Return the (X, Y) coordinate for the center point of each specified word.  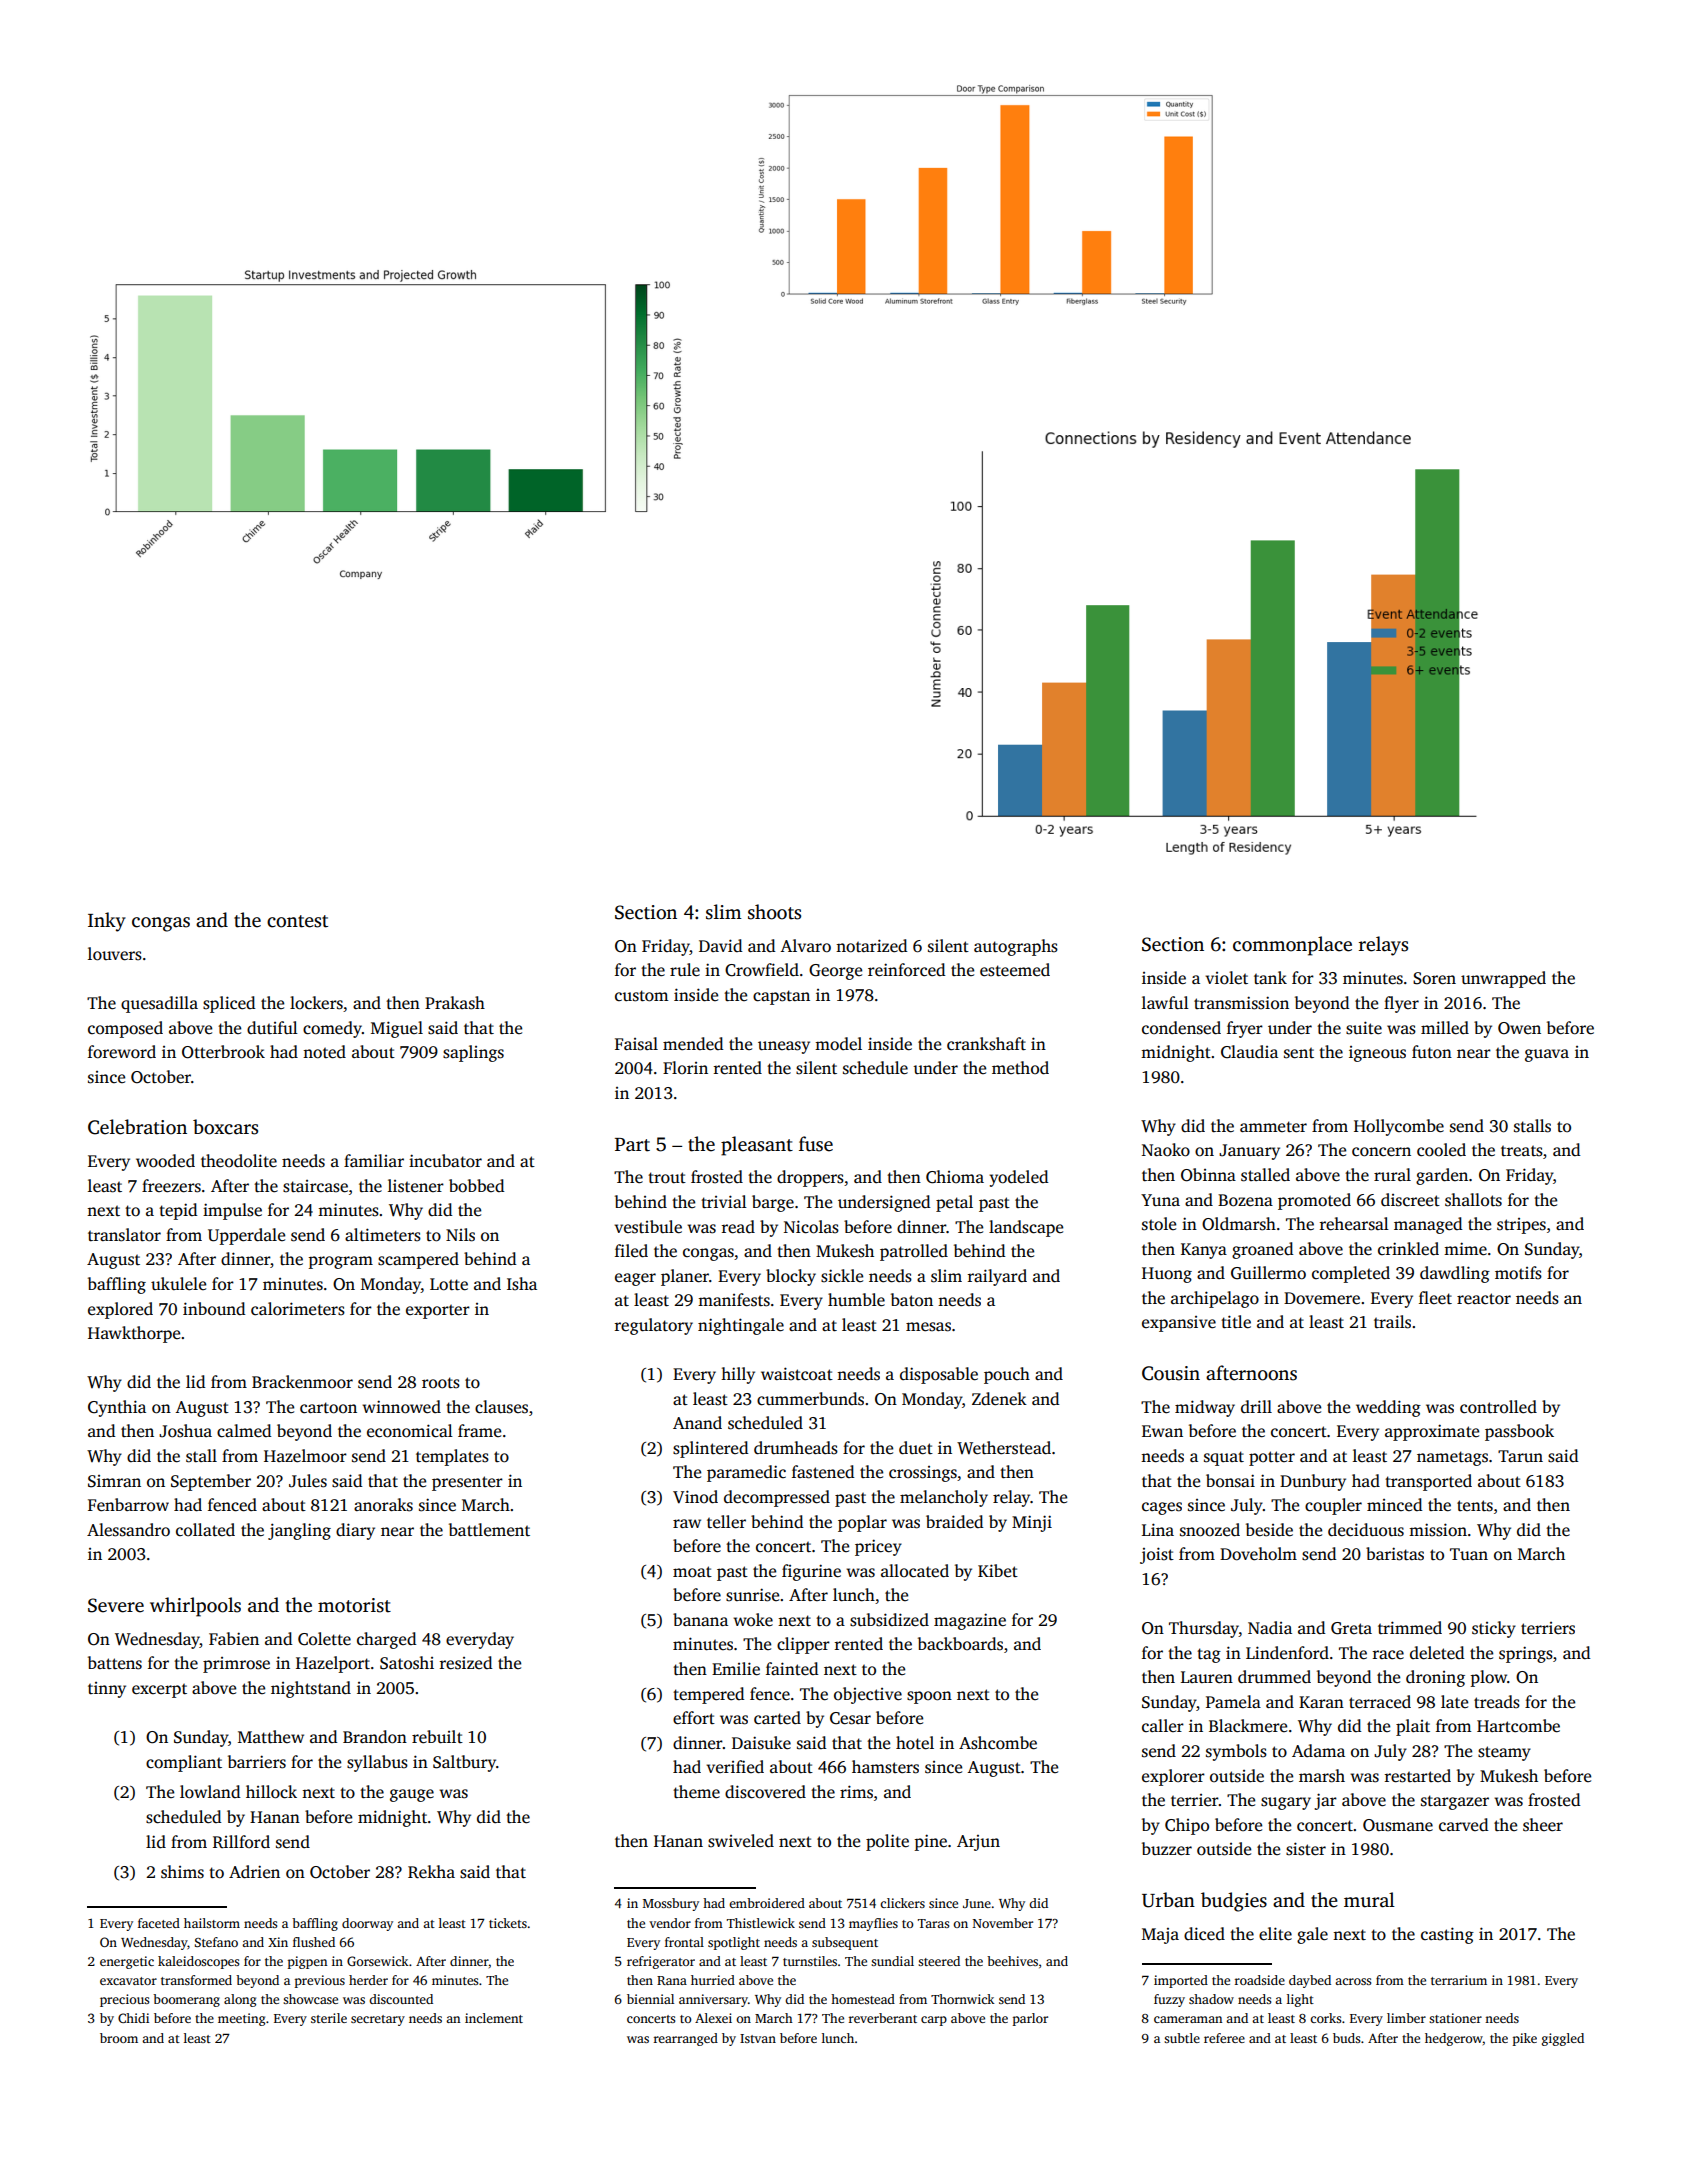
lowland (210, 1792)
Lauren (1207, 1677)
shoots (774, 912)
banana (700, 1619)
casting (1447, 1935)
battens (115, 1663)
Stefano (216, 1942)
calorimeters (298, 1309)
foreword (122, 1052)
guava (1547, 1055)
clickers (902, 1903)
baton (912, 1299)
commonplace (1292, 946)
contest (297, 921)
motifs (1518, 1273)
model (838, 1044)
